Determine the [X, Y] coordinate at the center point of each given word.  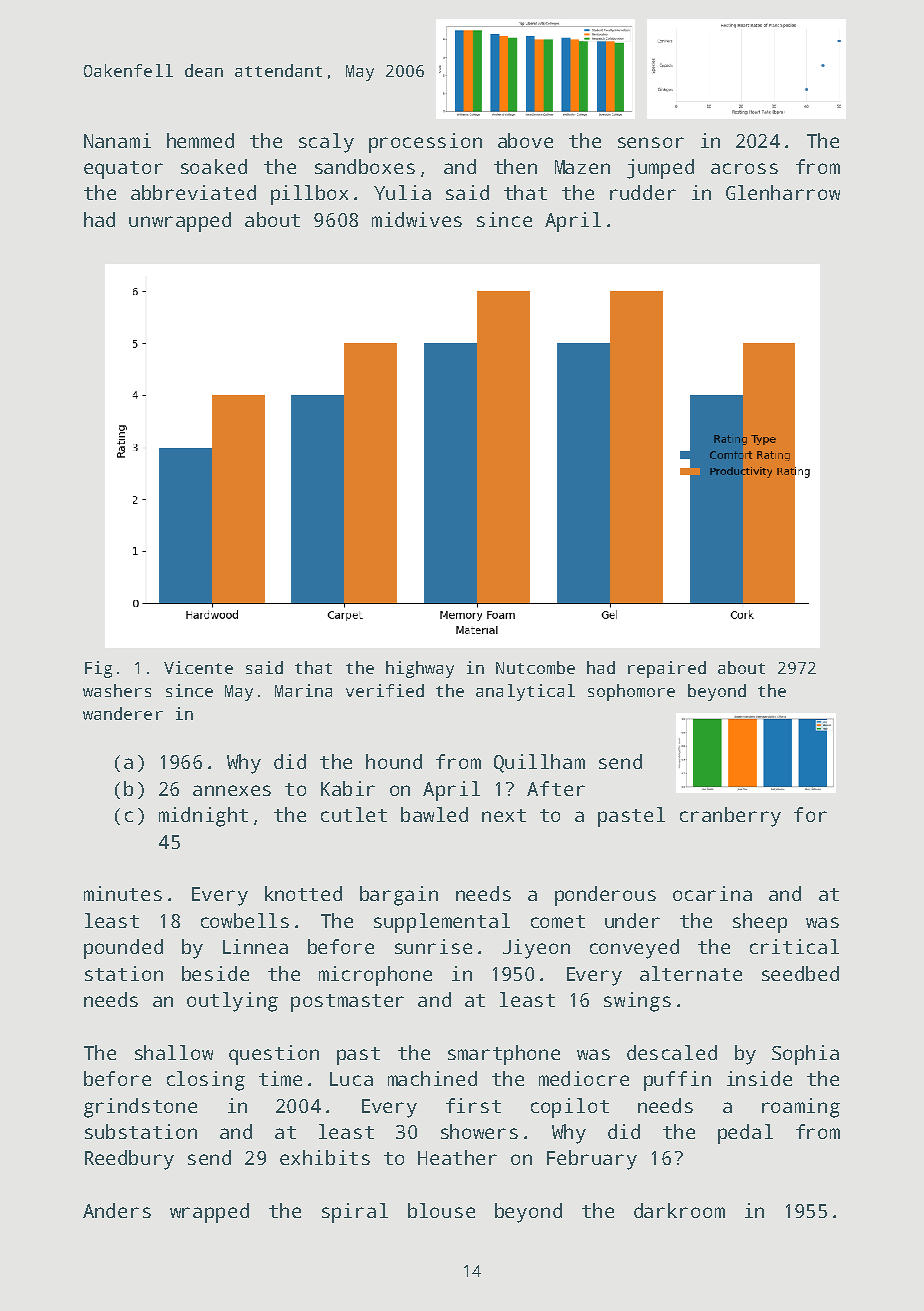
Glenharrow [783, 192]
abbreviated [193, 192]
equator [123, 170]
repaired [667, 669]
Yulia [402, 192]
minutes [123, 893]
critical [794, 946]
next [504, 815]
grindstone [140, 1108]
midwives [417, 219]
